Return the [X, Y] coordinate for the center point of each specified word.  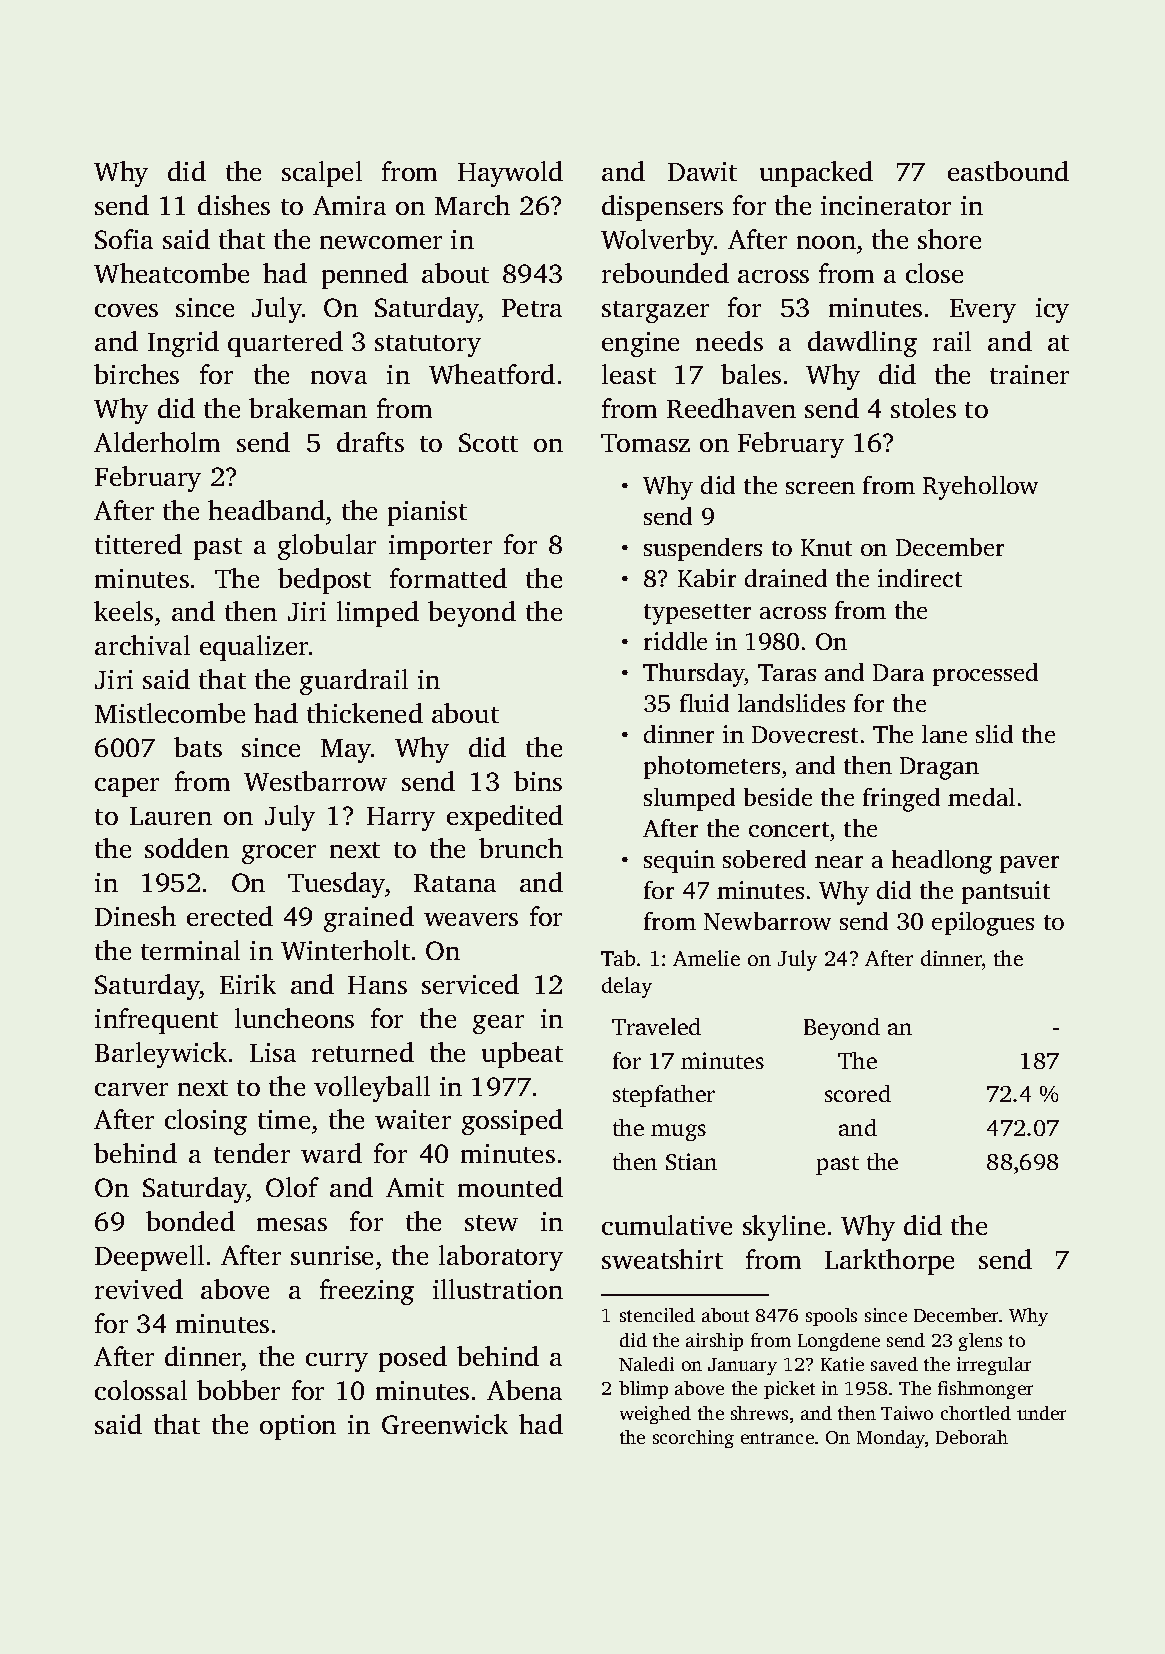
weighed [655, 1415]
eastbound [1008, 171]
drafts [370, 442]
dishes [234, 205]
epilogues [983, 924]
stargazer [655, 312]
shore [949, 239]
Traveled [656, 1026]
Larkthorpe [889, 1262]
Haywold [510, 174]
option [298, 1427]
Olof [292, 1187]
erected [230, 916]
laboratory [501, 1258]
